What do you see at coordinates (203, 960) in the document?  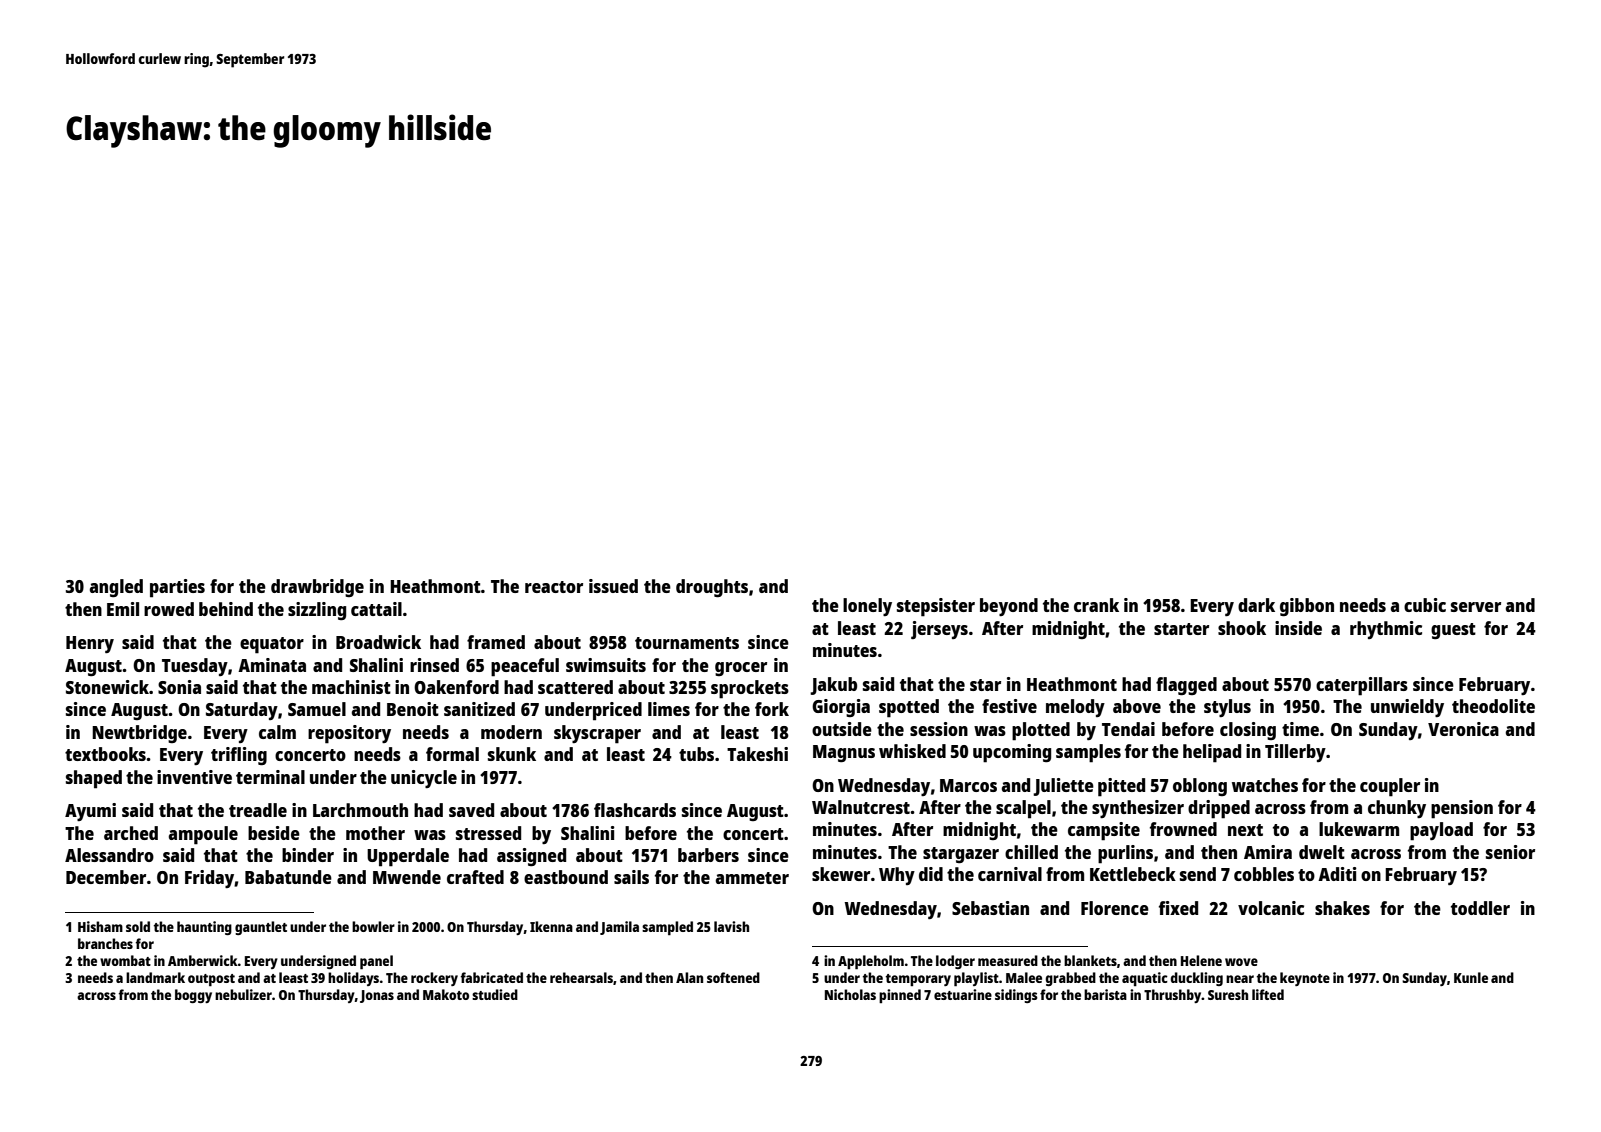 I see `Amberwick` at bounding box center [203, 960].
